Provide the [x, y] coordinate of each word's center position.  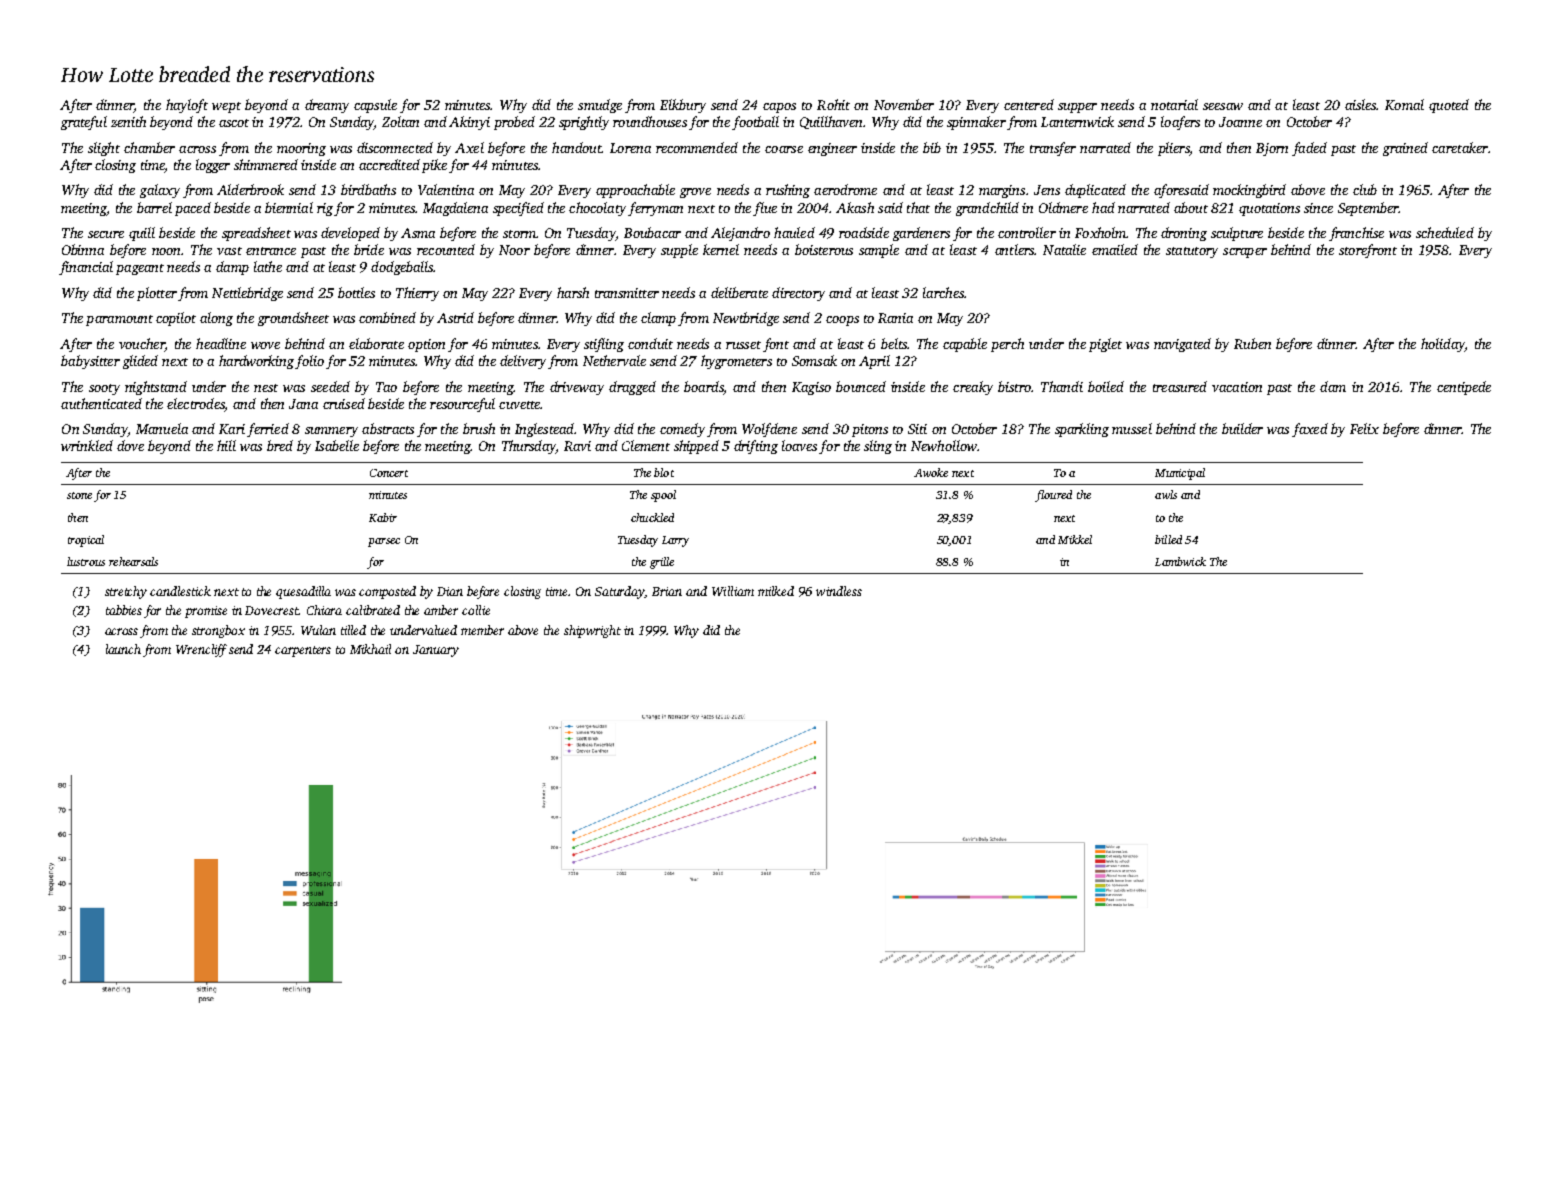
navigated [1182, 345]
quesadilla [303, 592]
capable [965, 345]
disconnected [395, 147]
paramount [119, 320]
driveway [577, 388]
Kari [232, 429]
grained [1405, 149]
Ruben [1252, 343]
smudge [600, 106]
